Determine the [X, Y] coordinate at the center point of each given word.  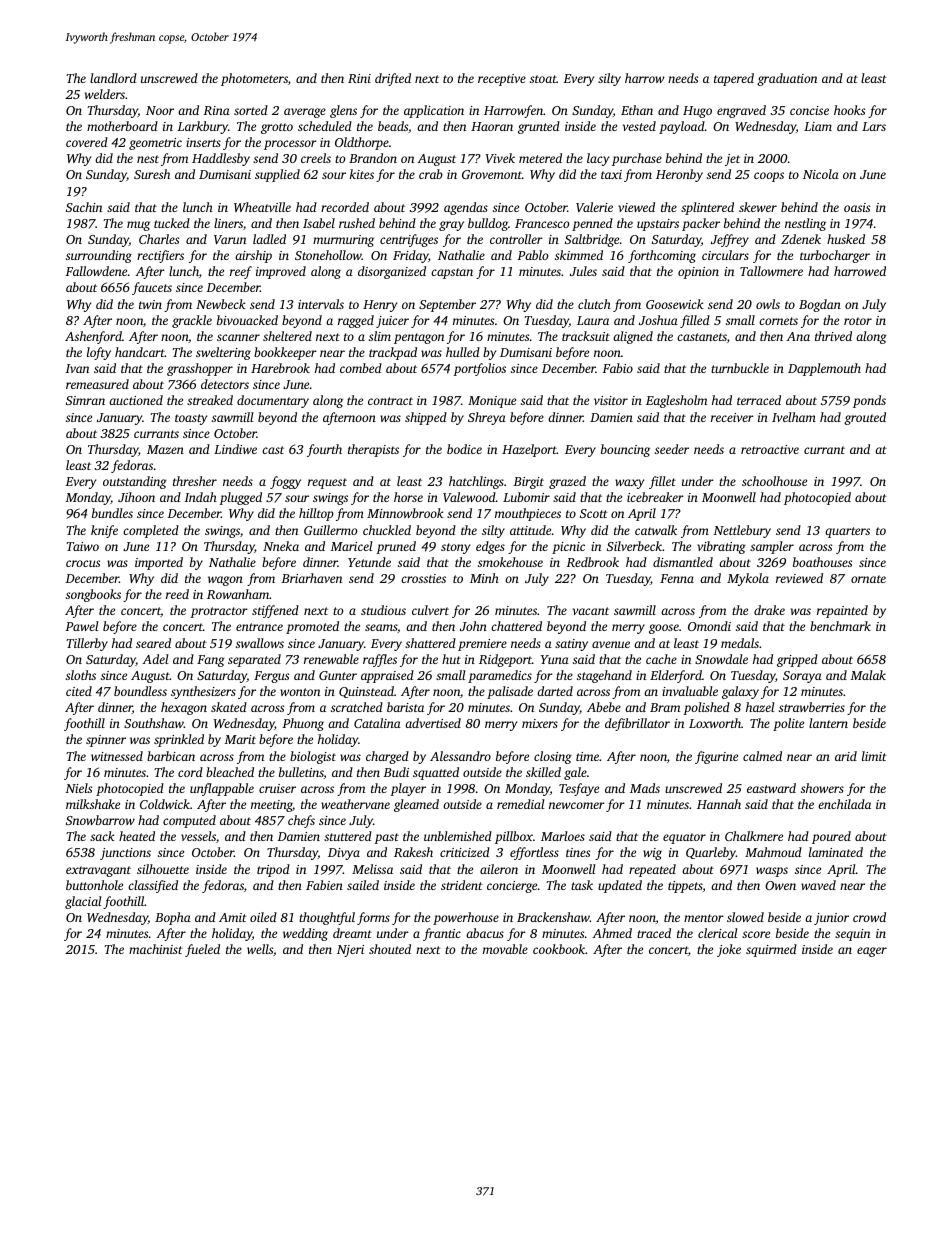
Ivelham [794, 417]
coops [769, 177]
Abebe [604, 707]
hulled [463, 352]
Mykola [748, 579]
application [434, 111]
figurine [716, 757]
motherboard [122, 126]
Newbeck [221, 304]
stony [455, 548]
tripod [273, 870]
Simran [85, 400]
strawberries [812, 707]
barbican [171, 756]
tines [578, 852]
